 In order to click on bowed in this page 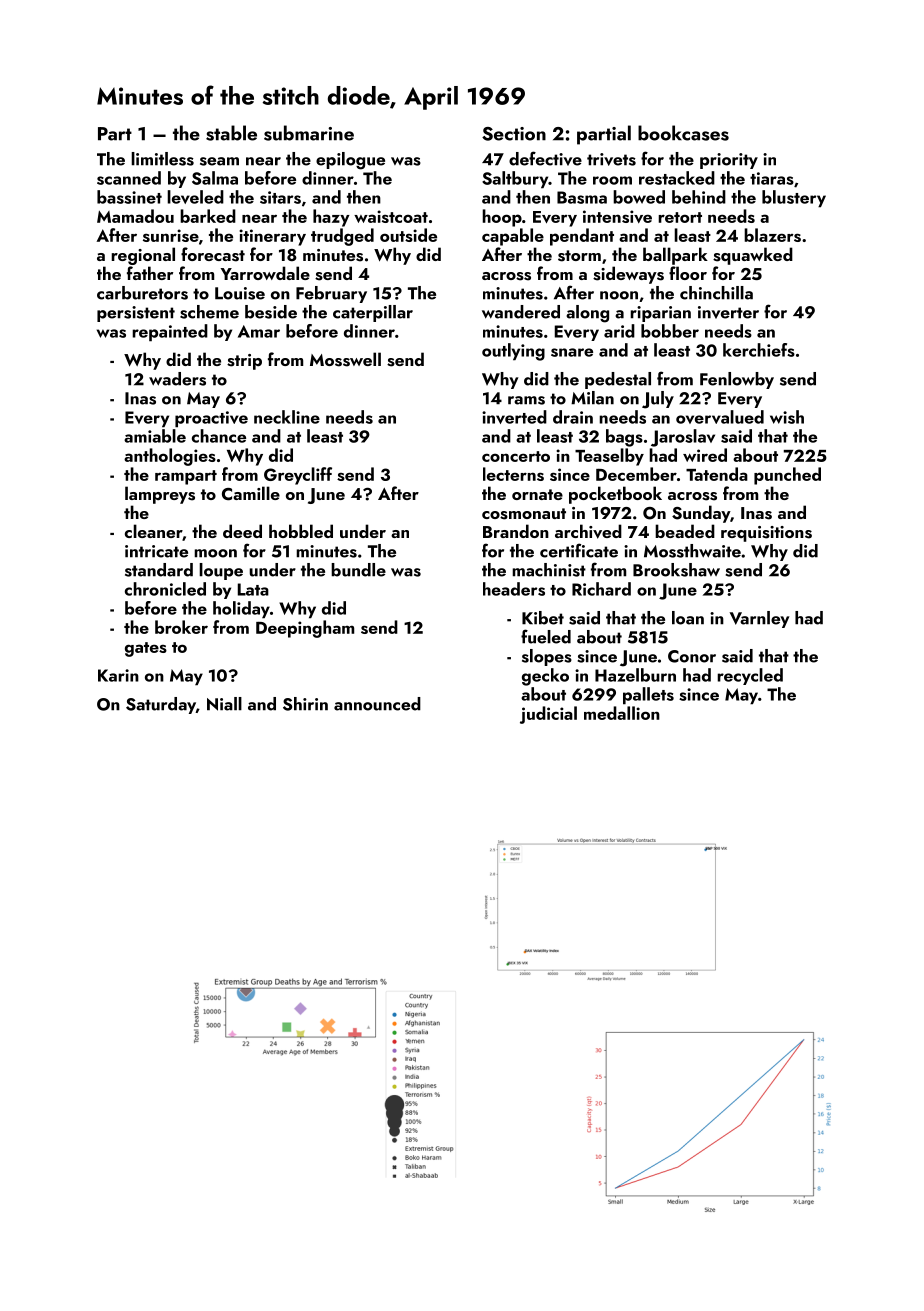, I will do `click(639, 197)`.
